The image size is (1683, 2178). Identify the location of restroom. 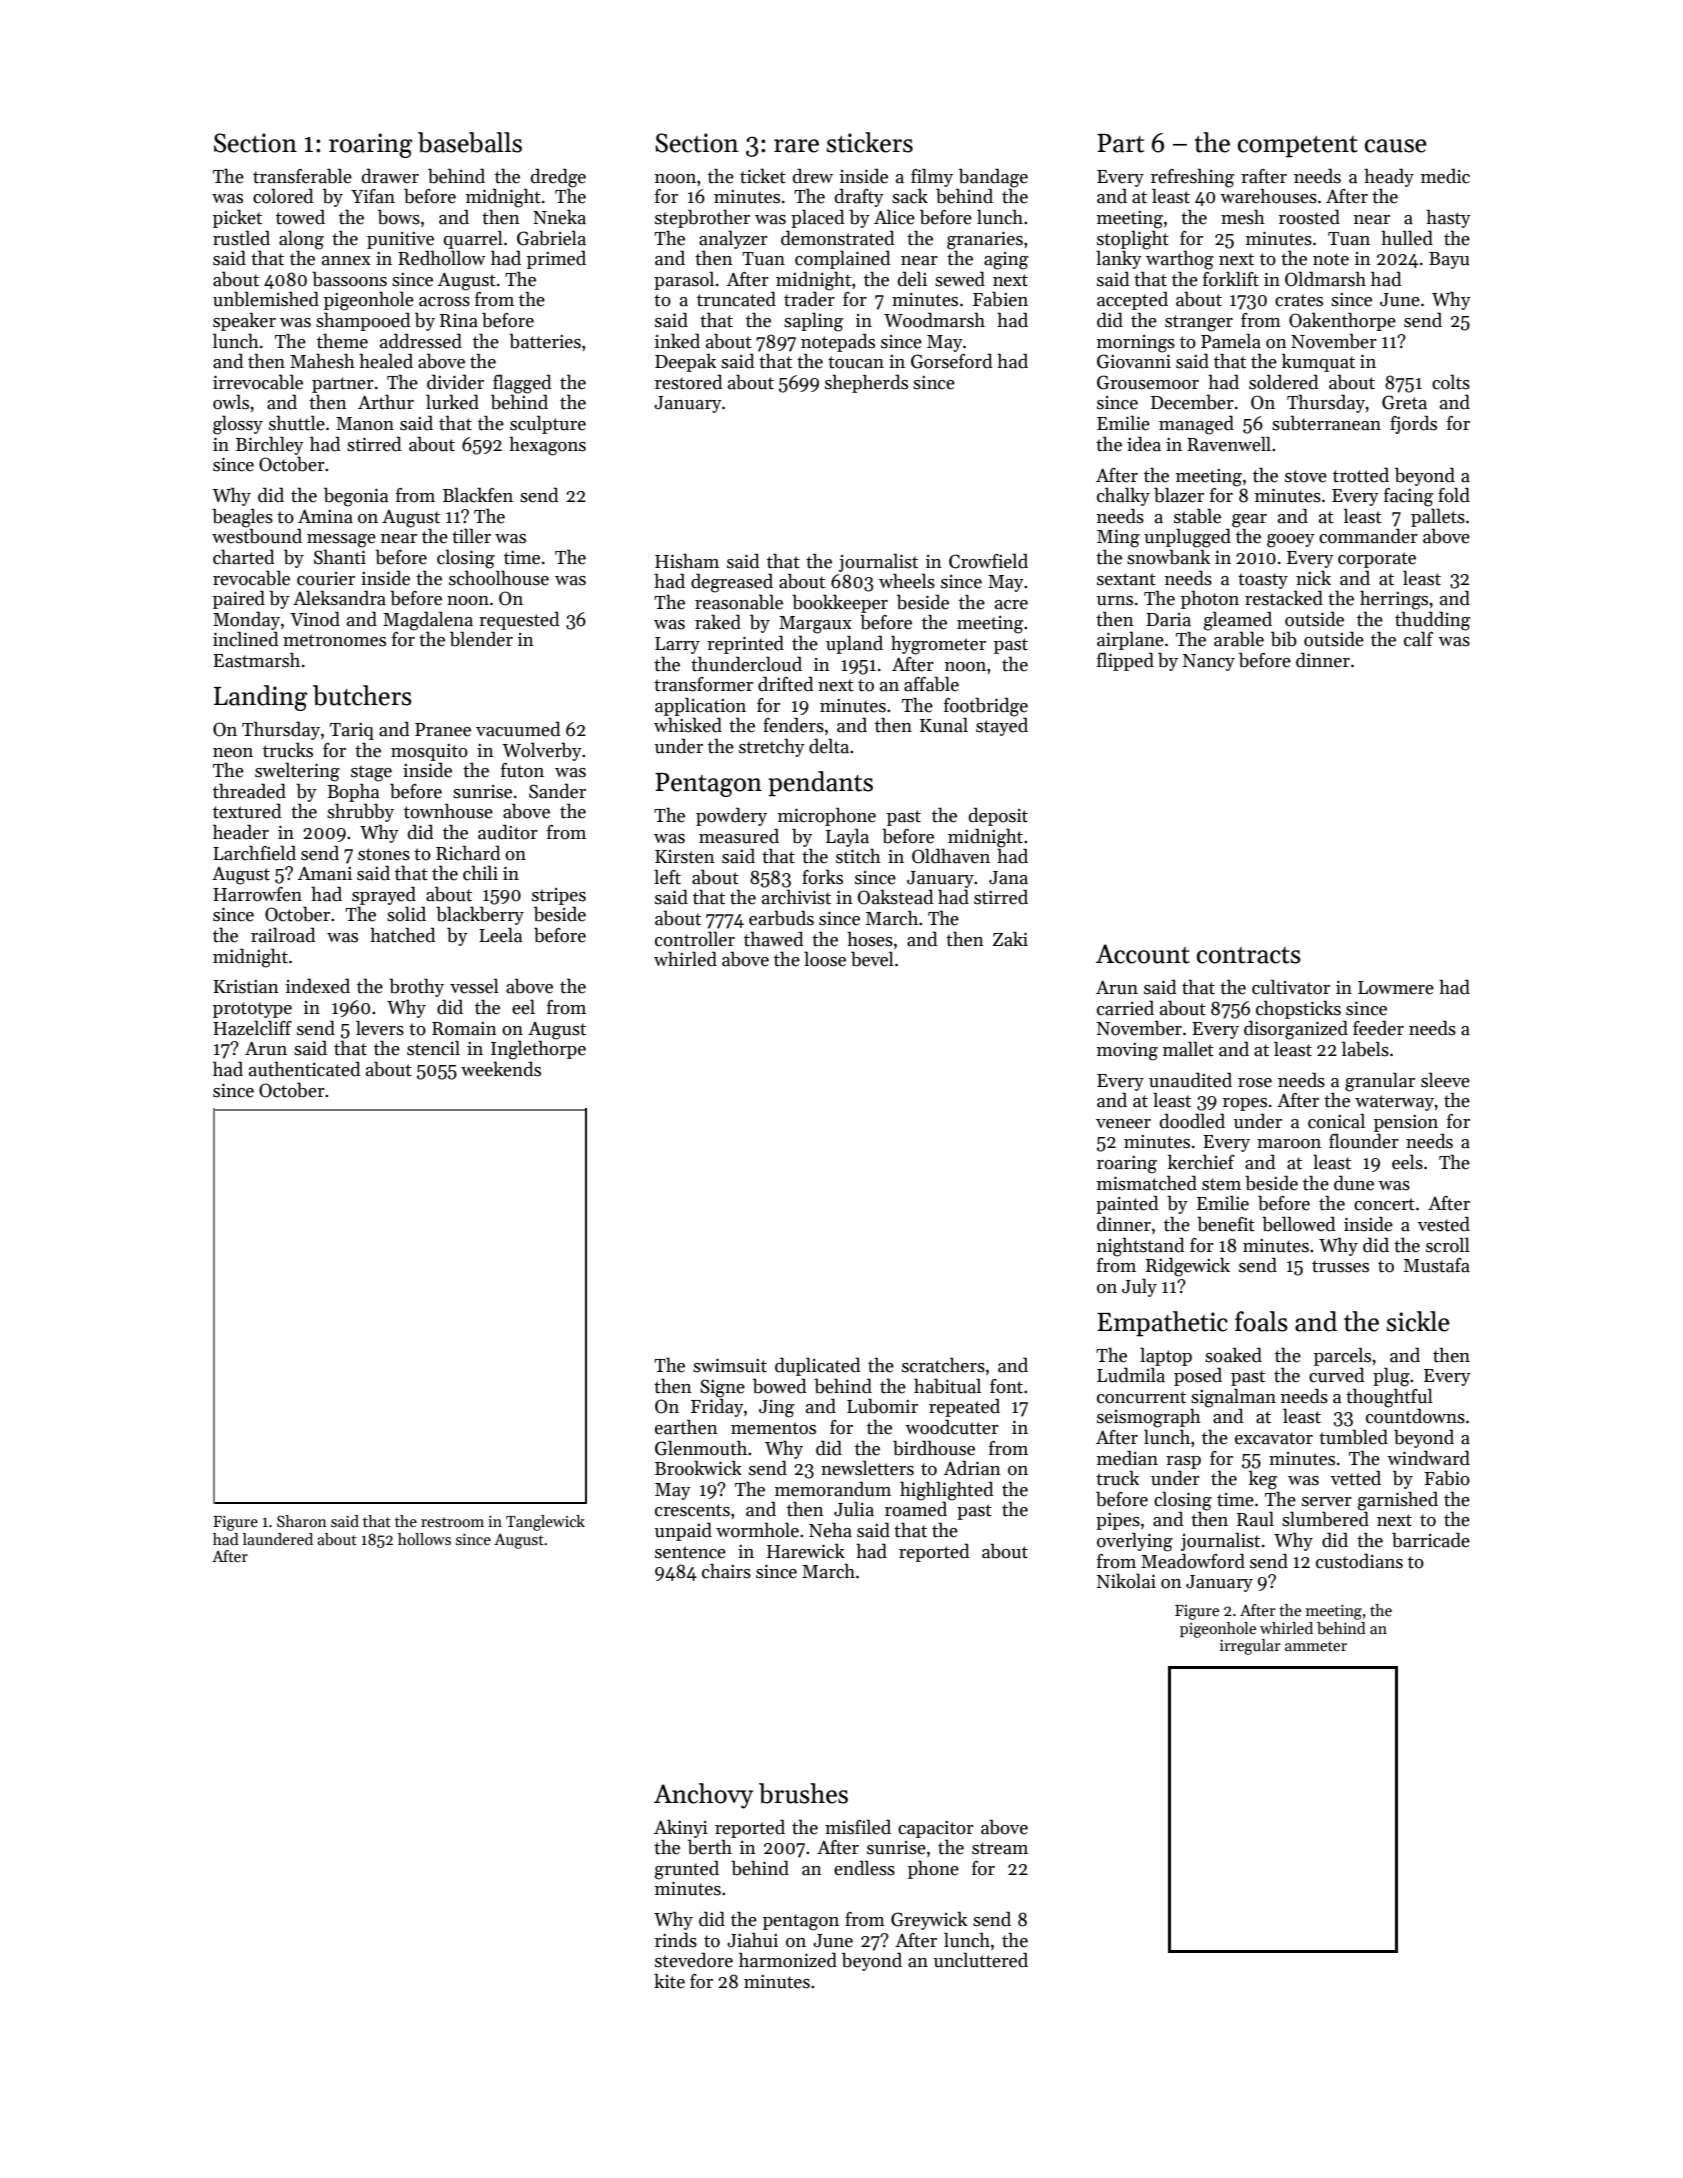
(452, 1522).
